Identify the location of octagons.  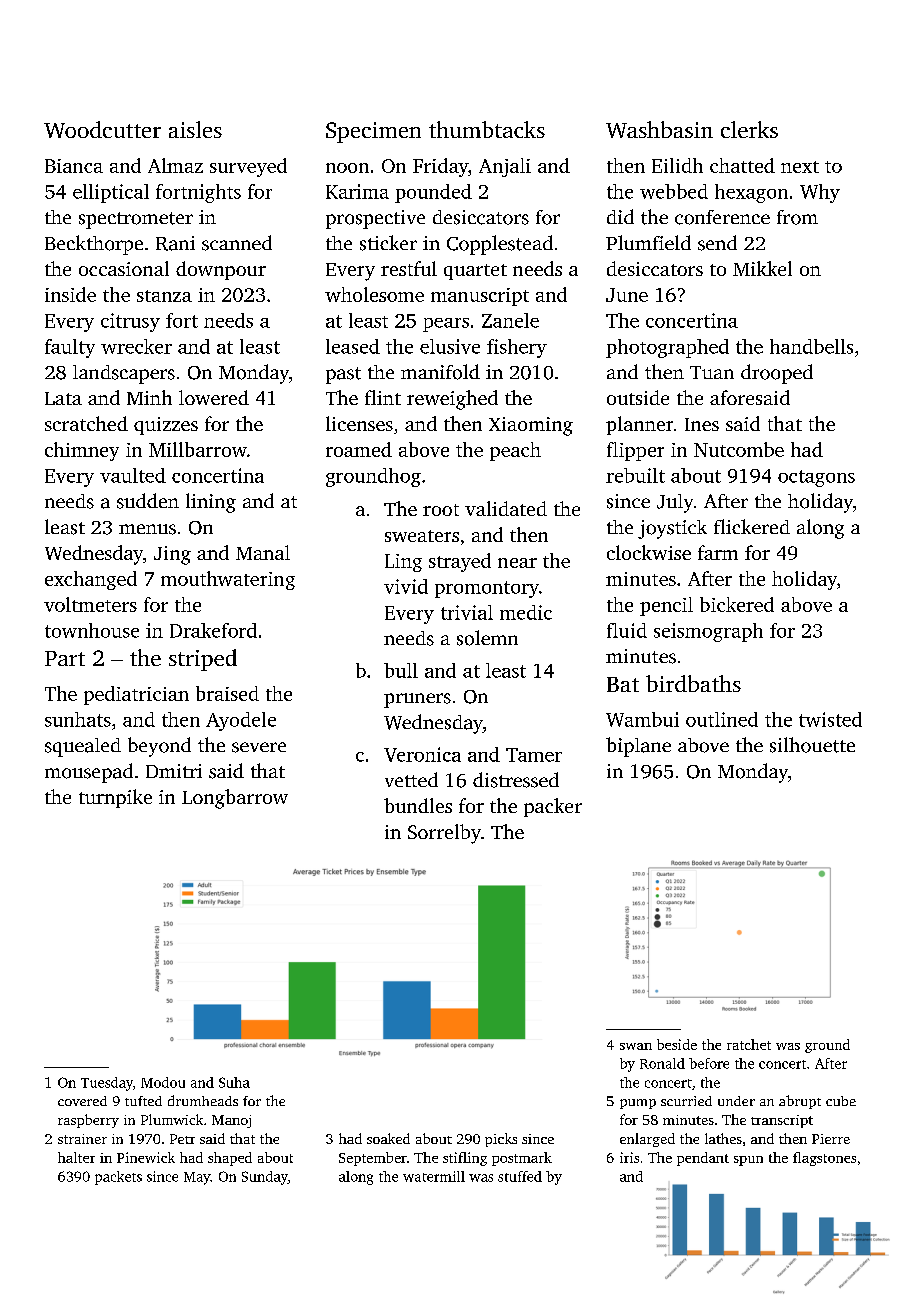
(816, 478).
